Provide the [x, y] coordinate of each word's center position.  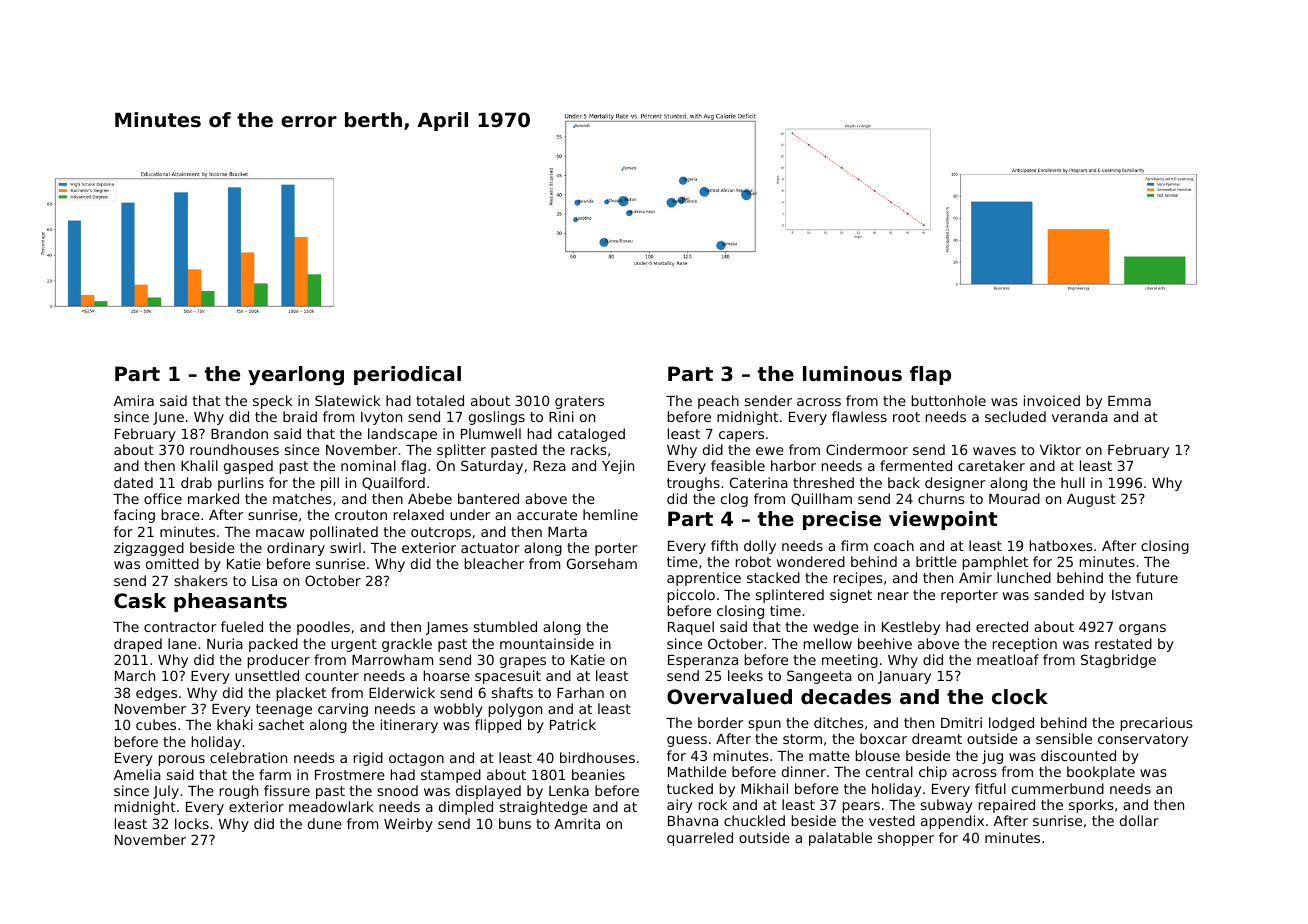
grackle [407, 645]
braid [300, 416]
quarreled [700, 839]
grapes [523, 662]
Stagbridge [1118, 661]
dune [325, 823]
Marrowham [392, 659]
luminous [852, 374]
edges [156, 694]
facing [134, 516]
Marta [567, 532]
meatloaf [1008, 659]
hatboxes [1061, 545]
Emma [1129, 401]
